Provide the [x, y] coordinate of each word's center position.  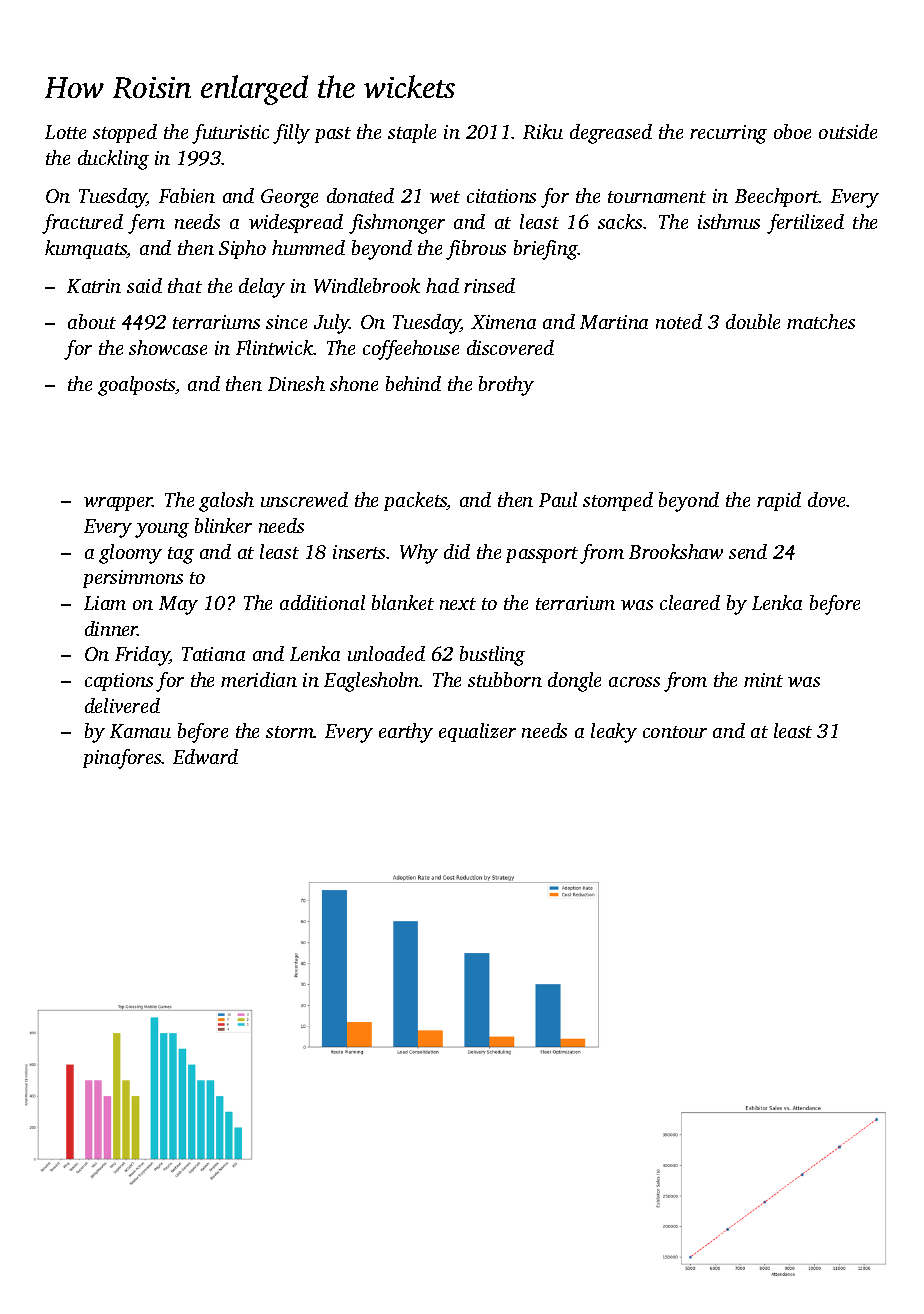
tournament [657, 197]
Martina [614, 322]
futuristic [230, 134]
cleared [690, 602]
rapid [779, 501]
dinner [111, 628]
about [92, 321]
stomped [618, 501]
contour [675, 732]
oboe [792, 131]
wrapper [118, 504]
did [457, 551]
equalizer [477, 732]
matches [821, 321]
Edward [205, 756]
